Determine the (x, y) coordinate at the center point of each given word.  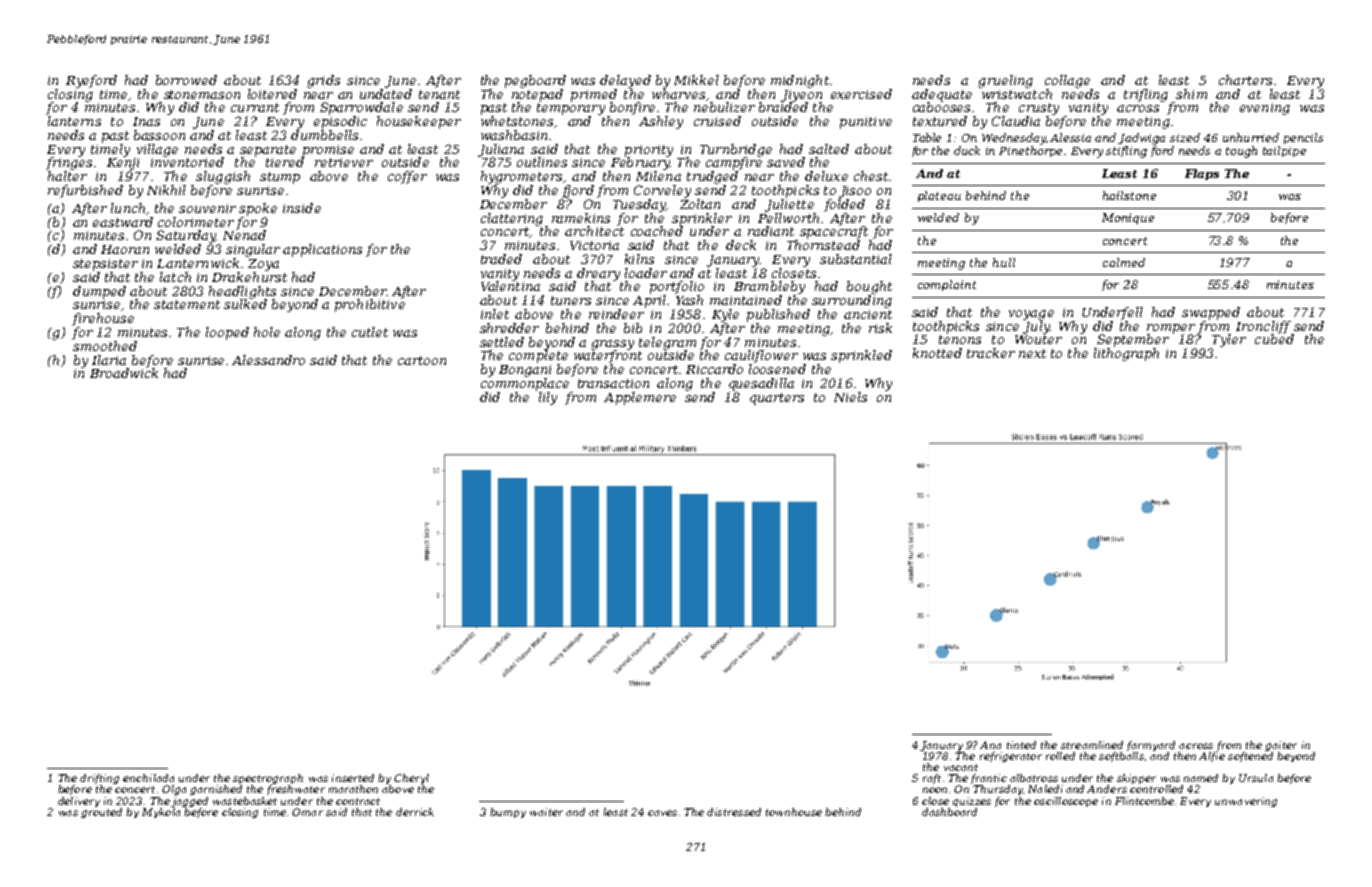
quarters (777, 399)
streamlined (1092, 745)
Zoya (263, 265)
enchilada (148, 778)
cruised (717, 121)
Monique (1128, 218)
